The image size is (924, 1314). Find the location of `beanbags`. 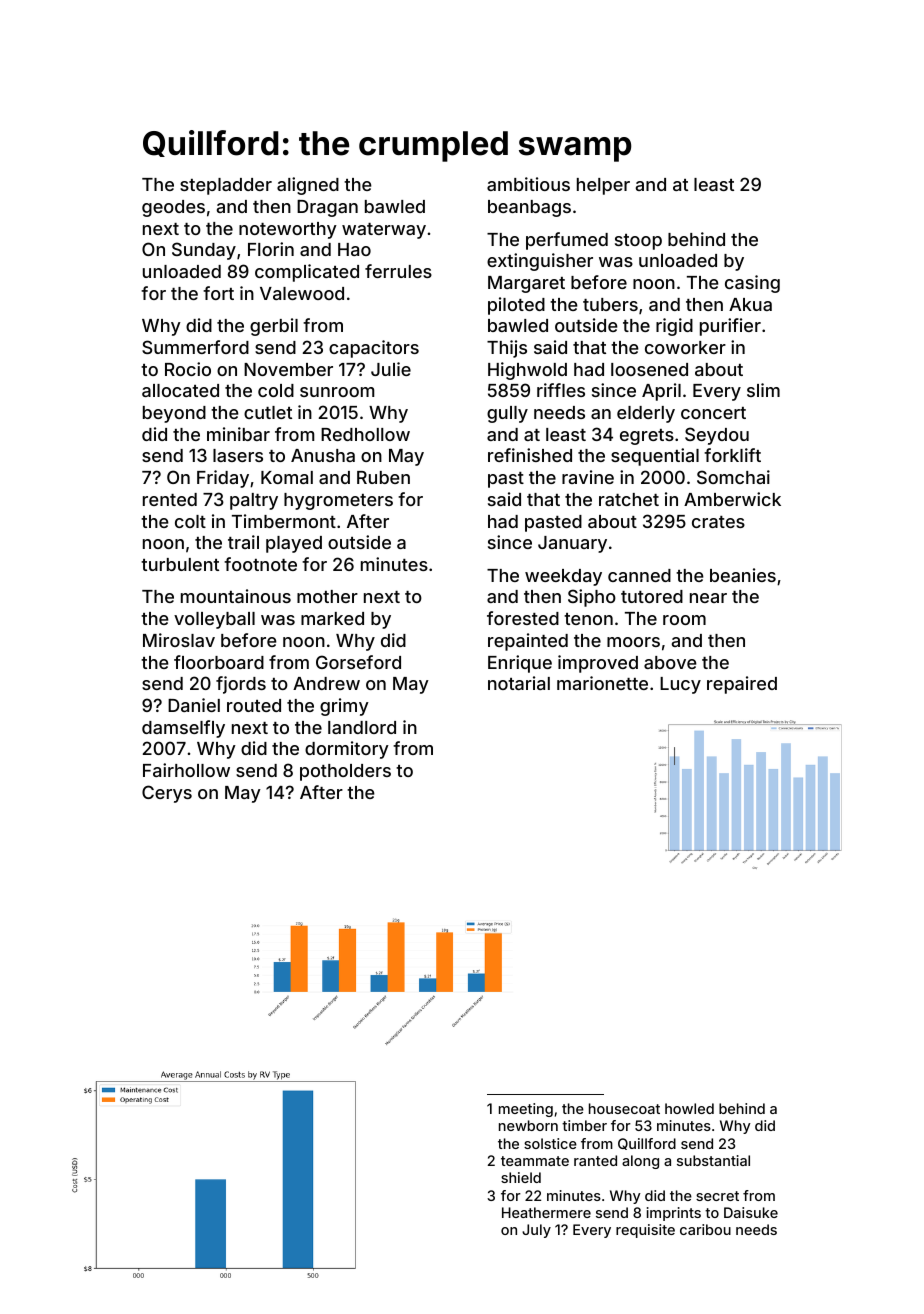

beanbags is located at coordinates (529, 208).
